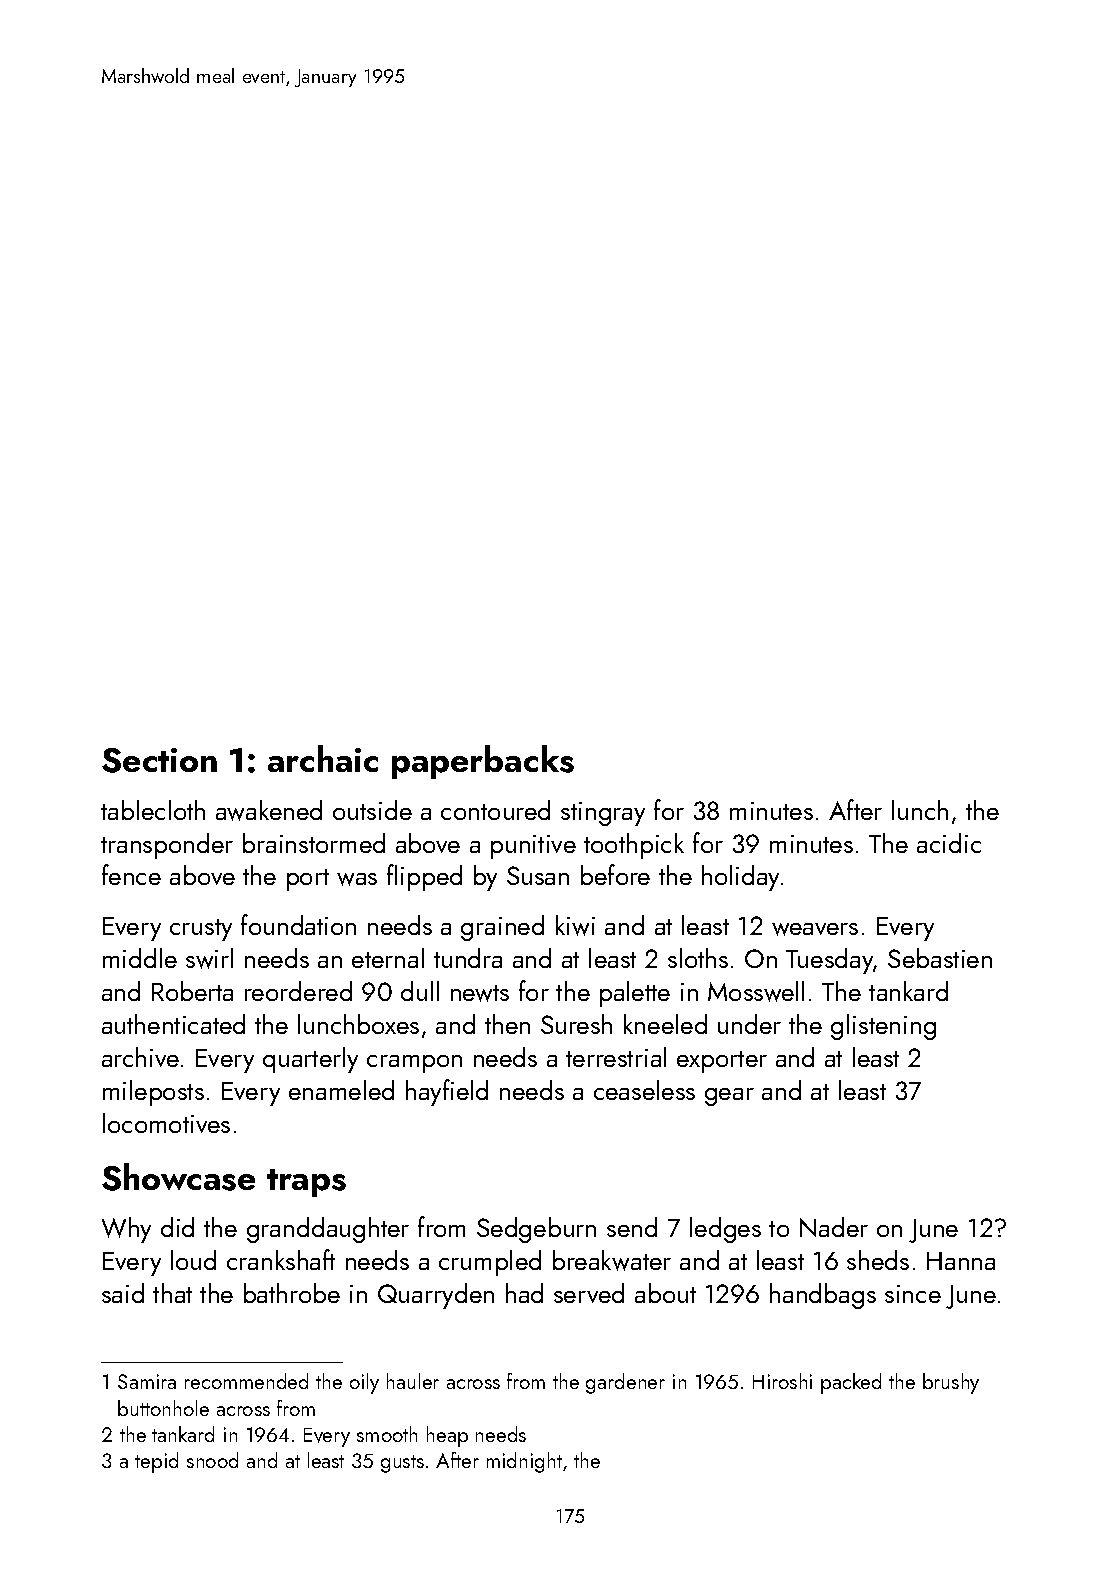  Describe the element at coordinates (298, 991) in the screenshot. I see `reordered` at that location.
